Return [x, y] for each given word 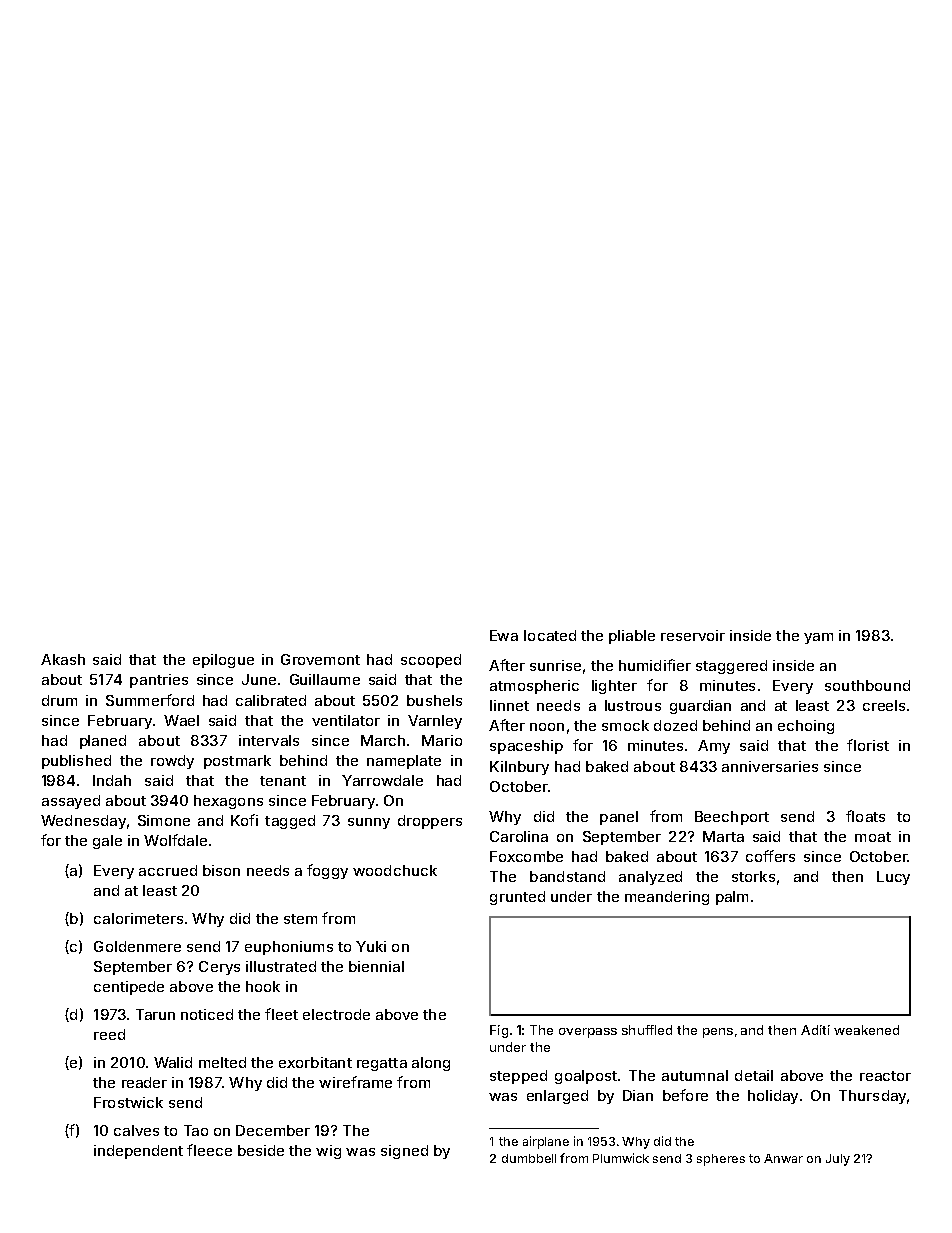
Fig [499, 1031]
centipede [129, 988]
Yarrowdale [382, 780]
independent [138, 1152]
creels [884, 705]
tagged [290, 822]
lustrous [633, 705]
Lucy [893, 878]
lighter [614, 687]
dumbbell [529, 1158]
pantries [159, 681]
